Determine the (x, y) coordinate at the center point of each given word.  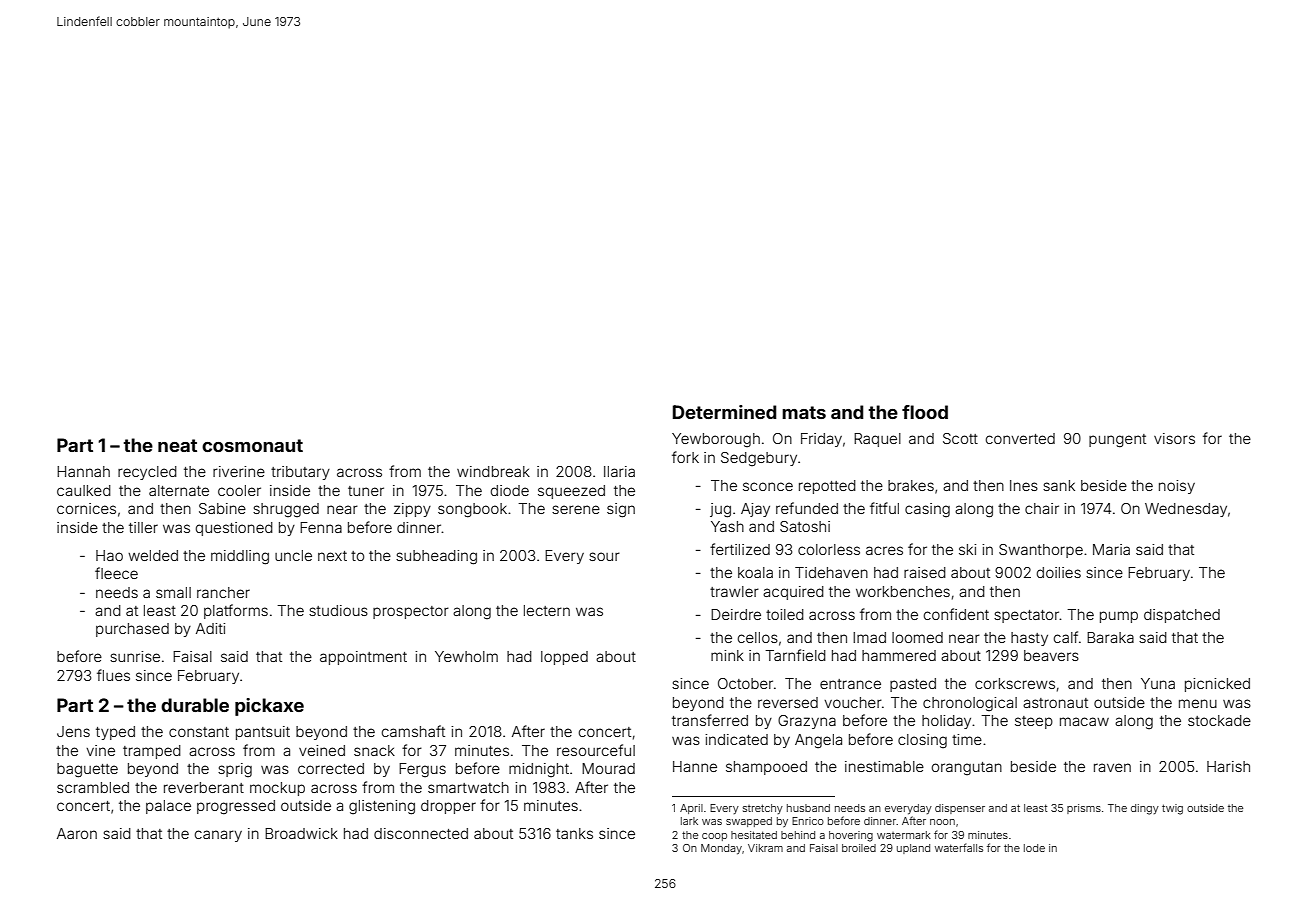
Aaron (77, 833)
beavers (1051, 655)
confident (956, 614)
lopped (564, 658)
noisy (1177, 487)
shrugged (286, 510)
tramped (152, 752)
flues (113, 675)
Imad (869, 637)
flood (925, 412)
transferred (710, 720)
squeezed (571, 492)
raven (1112, 767)
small (173, 592)
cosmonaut (252, 445)
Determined (724, 412)
